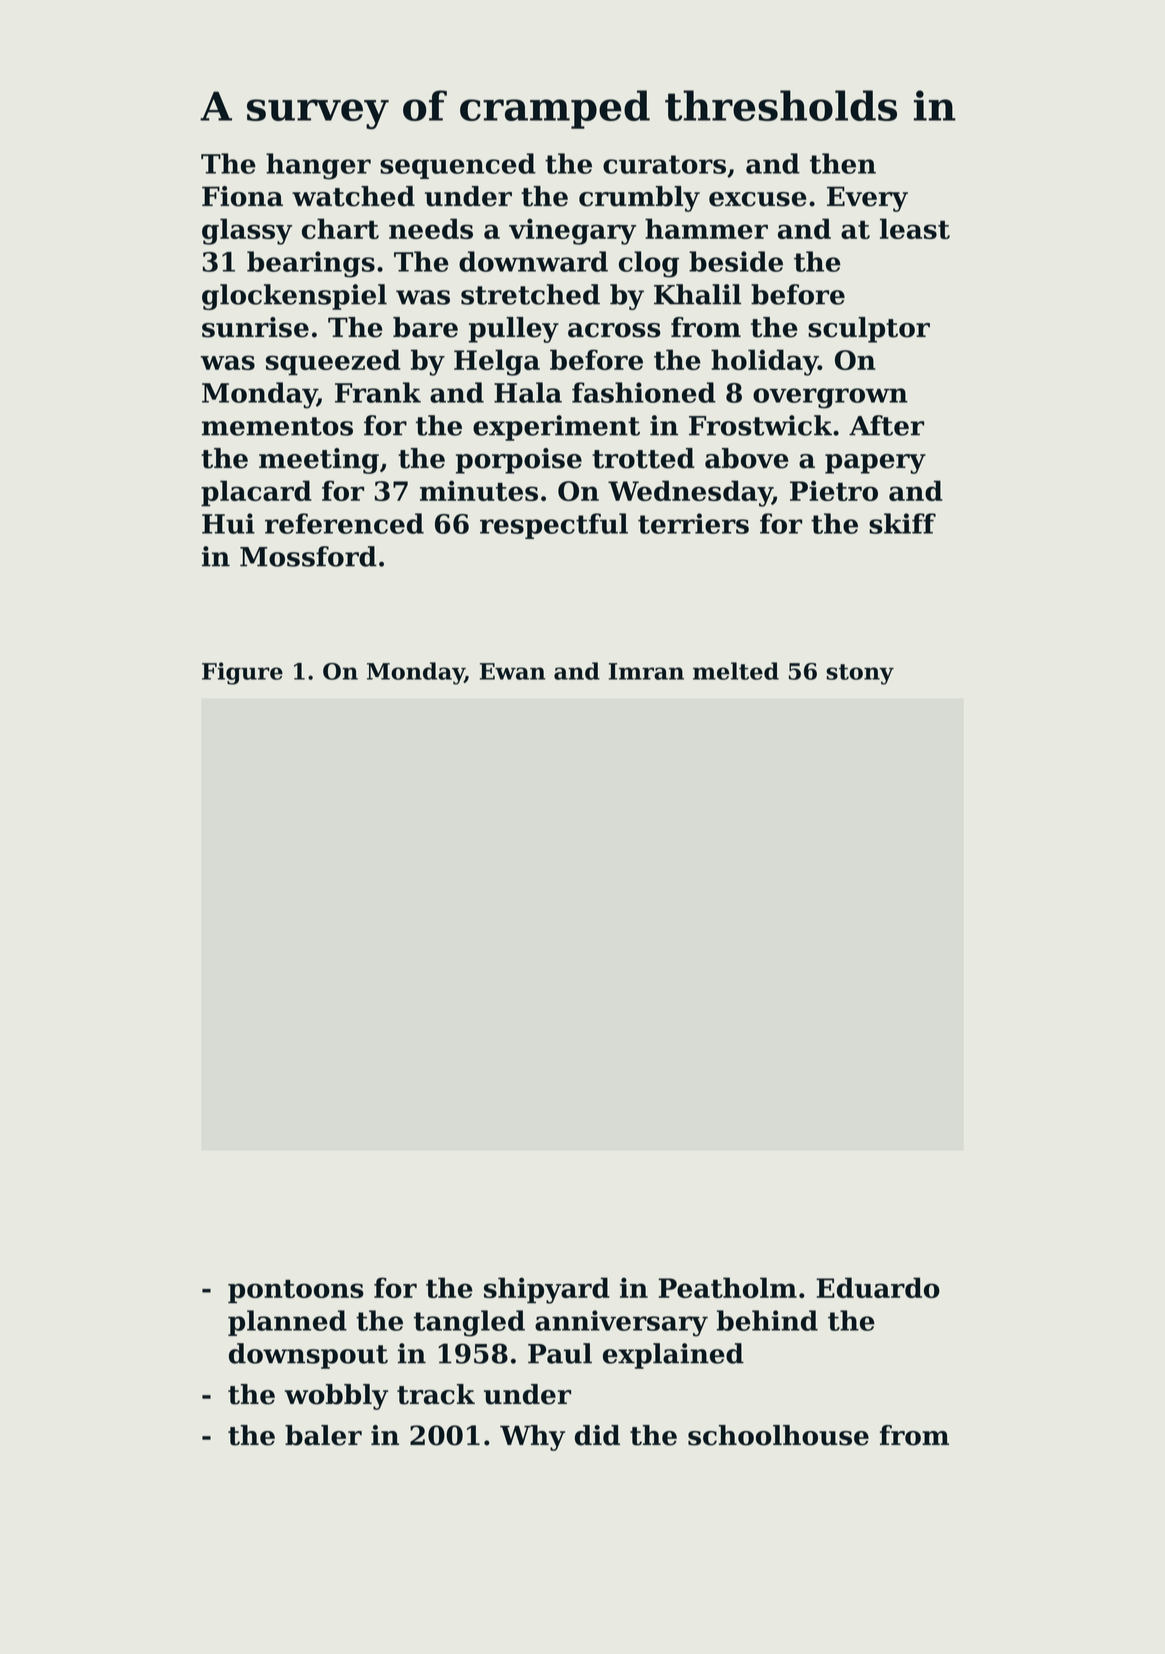  What do you see at coordinates (318, 166) in the screenshot?
I see `hanger` at bounding box center [318, 166].
